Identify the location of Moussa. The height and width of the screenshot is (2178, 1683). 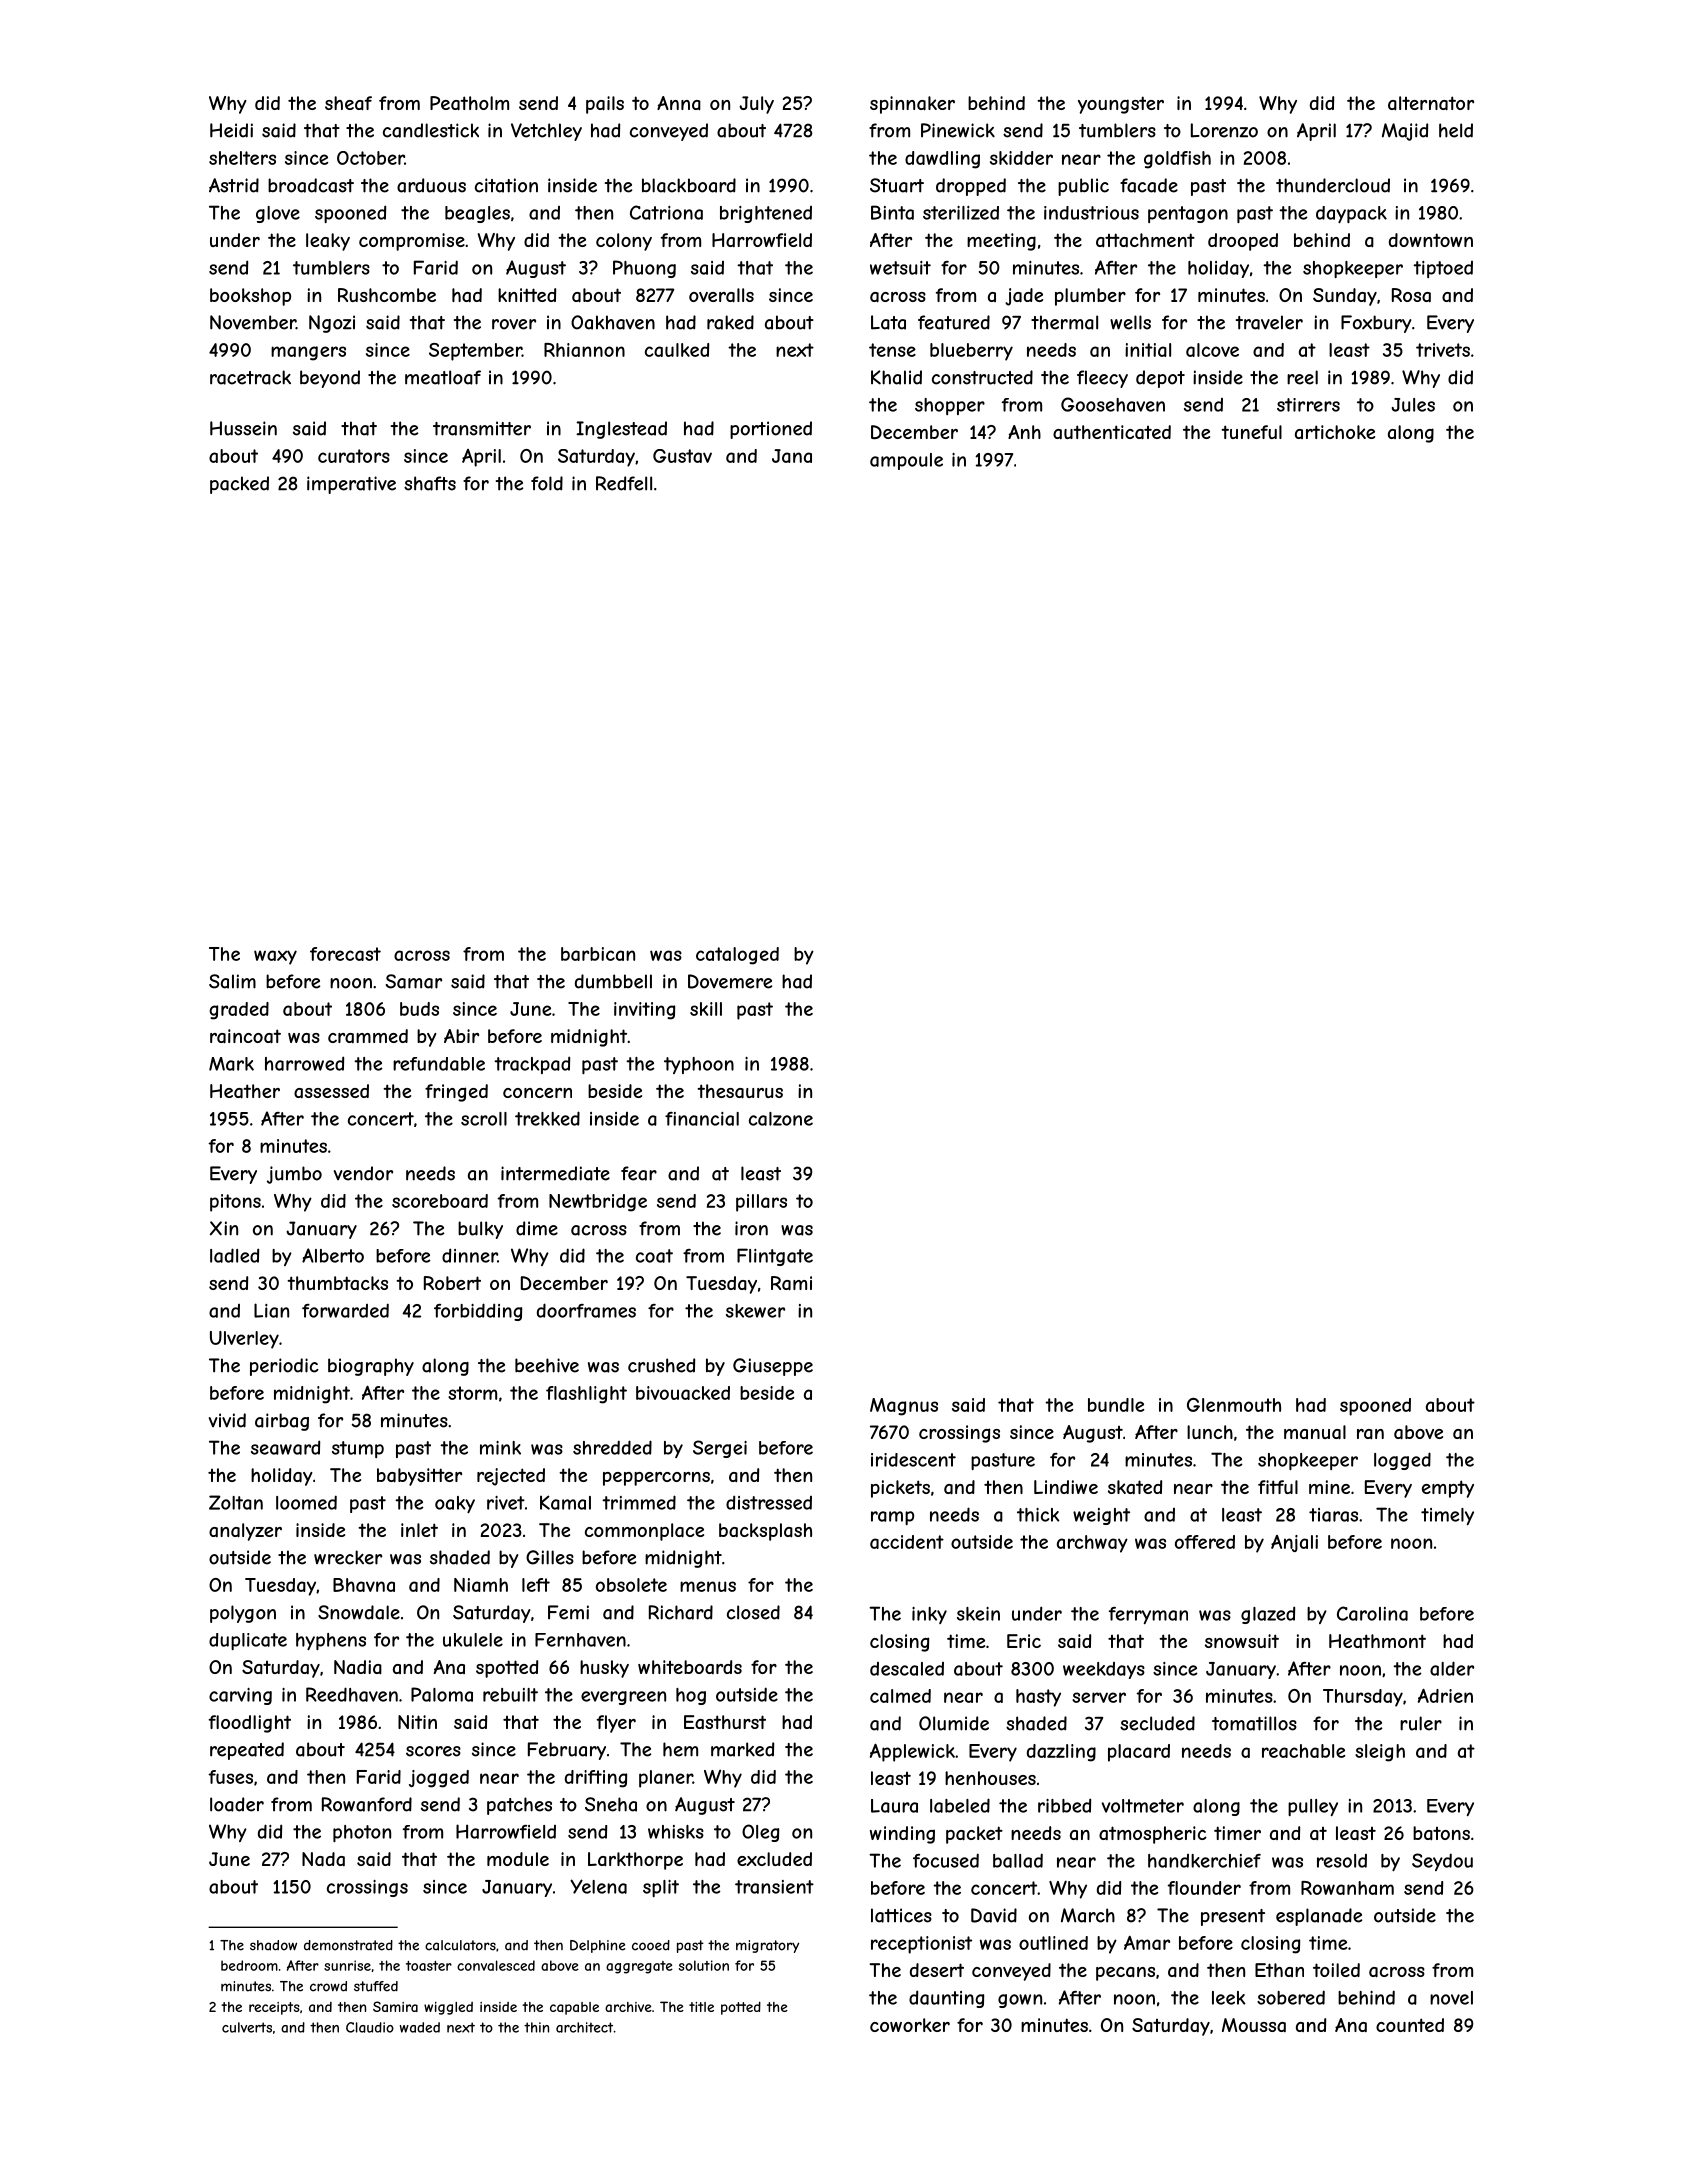
(1254, 2025).
